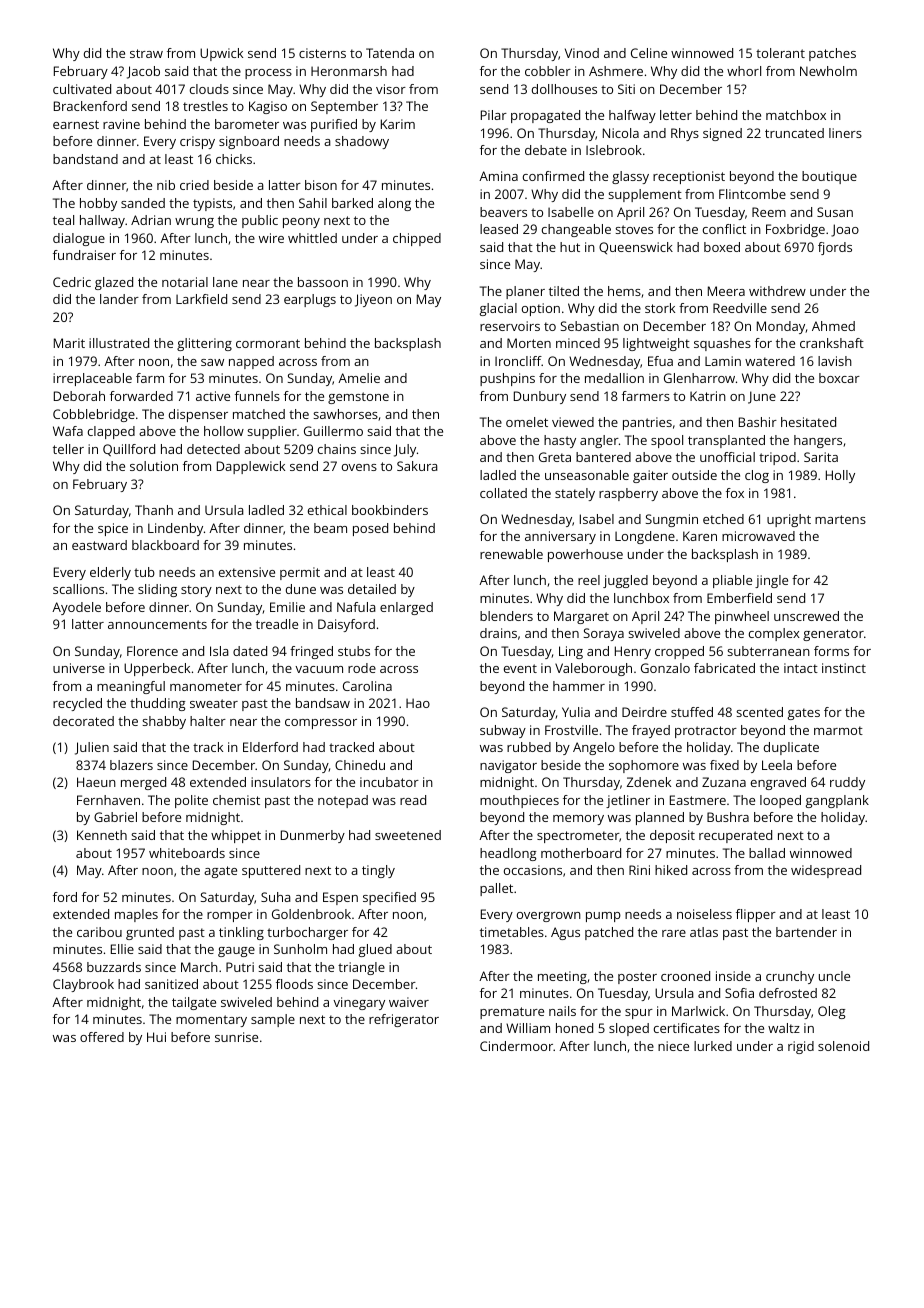  What do you see at coordinates (268, 74) in the document?
I see `process` at bounding box center [268, 74].
